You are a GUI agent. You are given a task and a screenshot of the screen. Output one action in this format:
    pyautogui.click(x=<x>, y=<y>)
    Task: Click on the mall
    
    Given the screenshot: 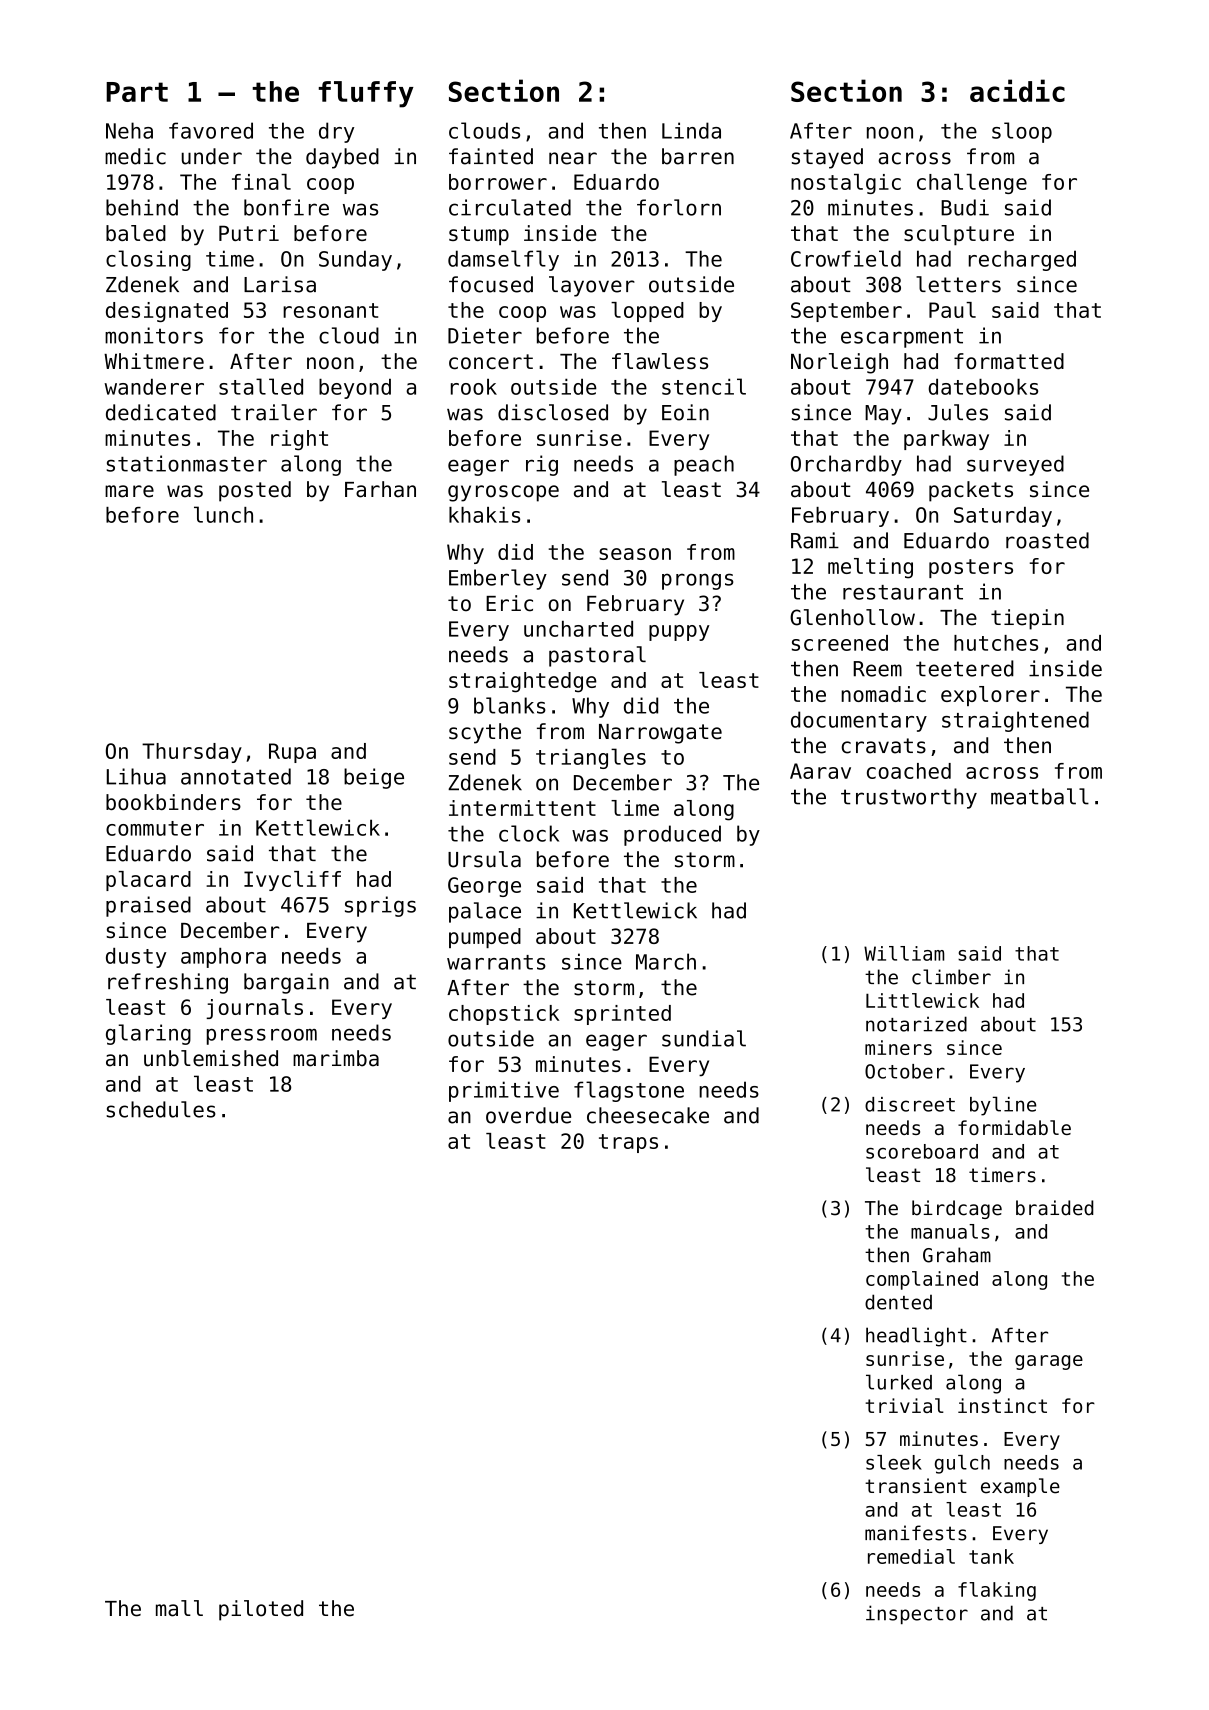 What is the action you would take?
    pyautogui.click(x=179, y=1608)
